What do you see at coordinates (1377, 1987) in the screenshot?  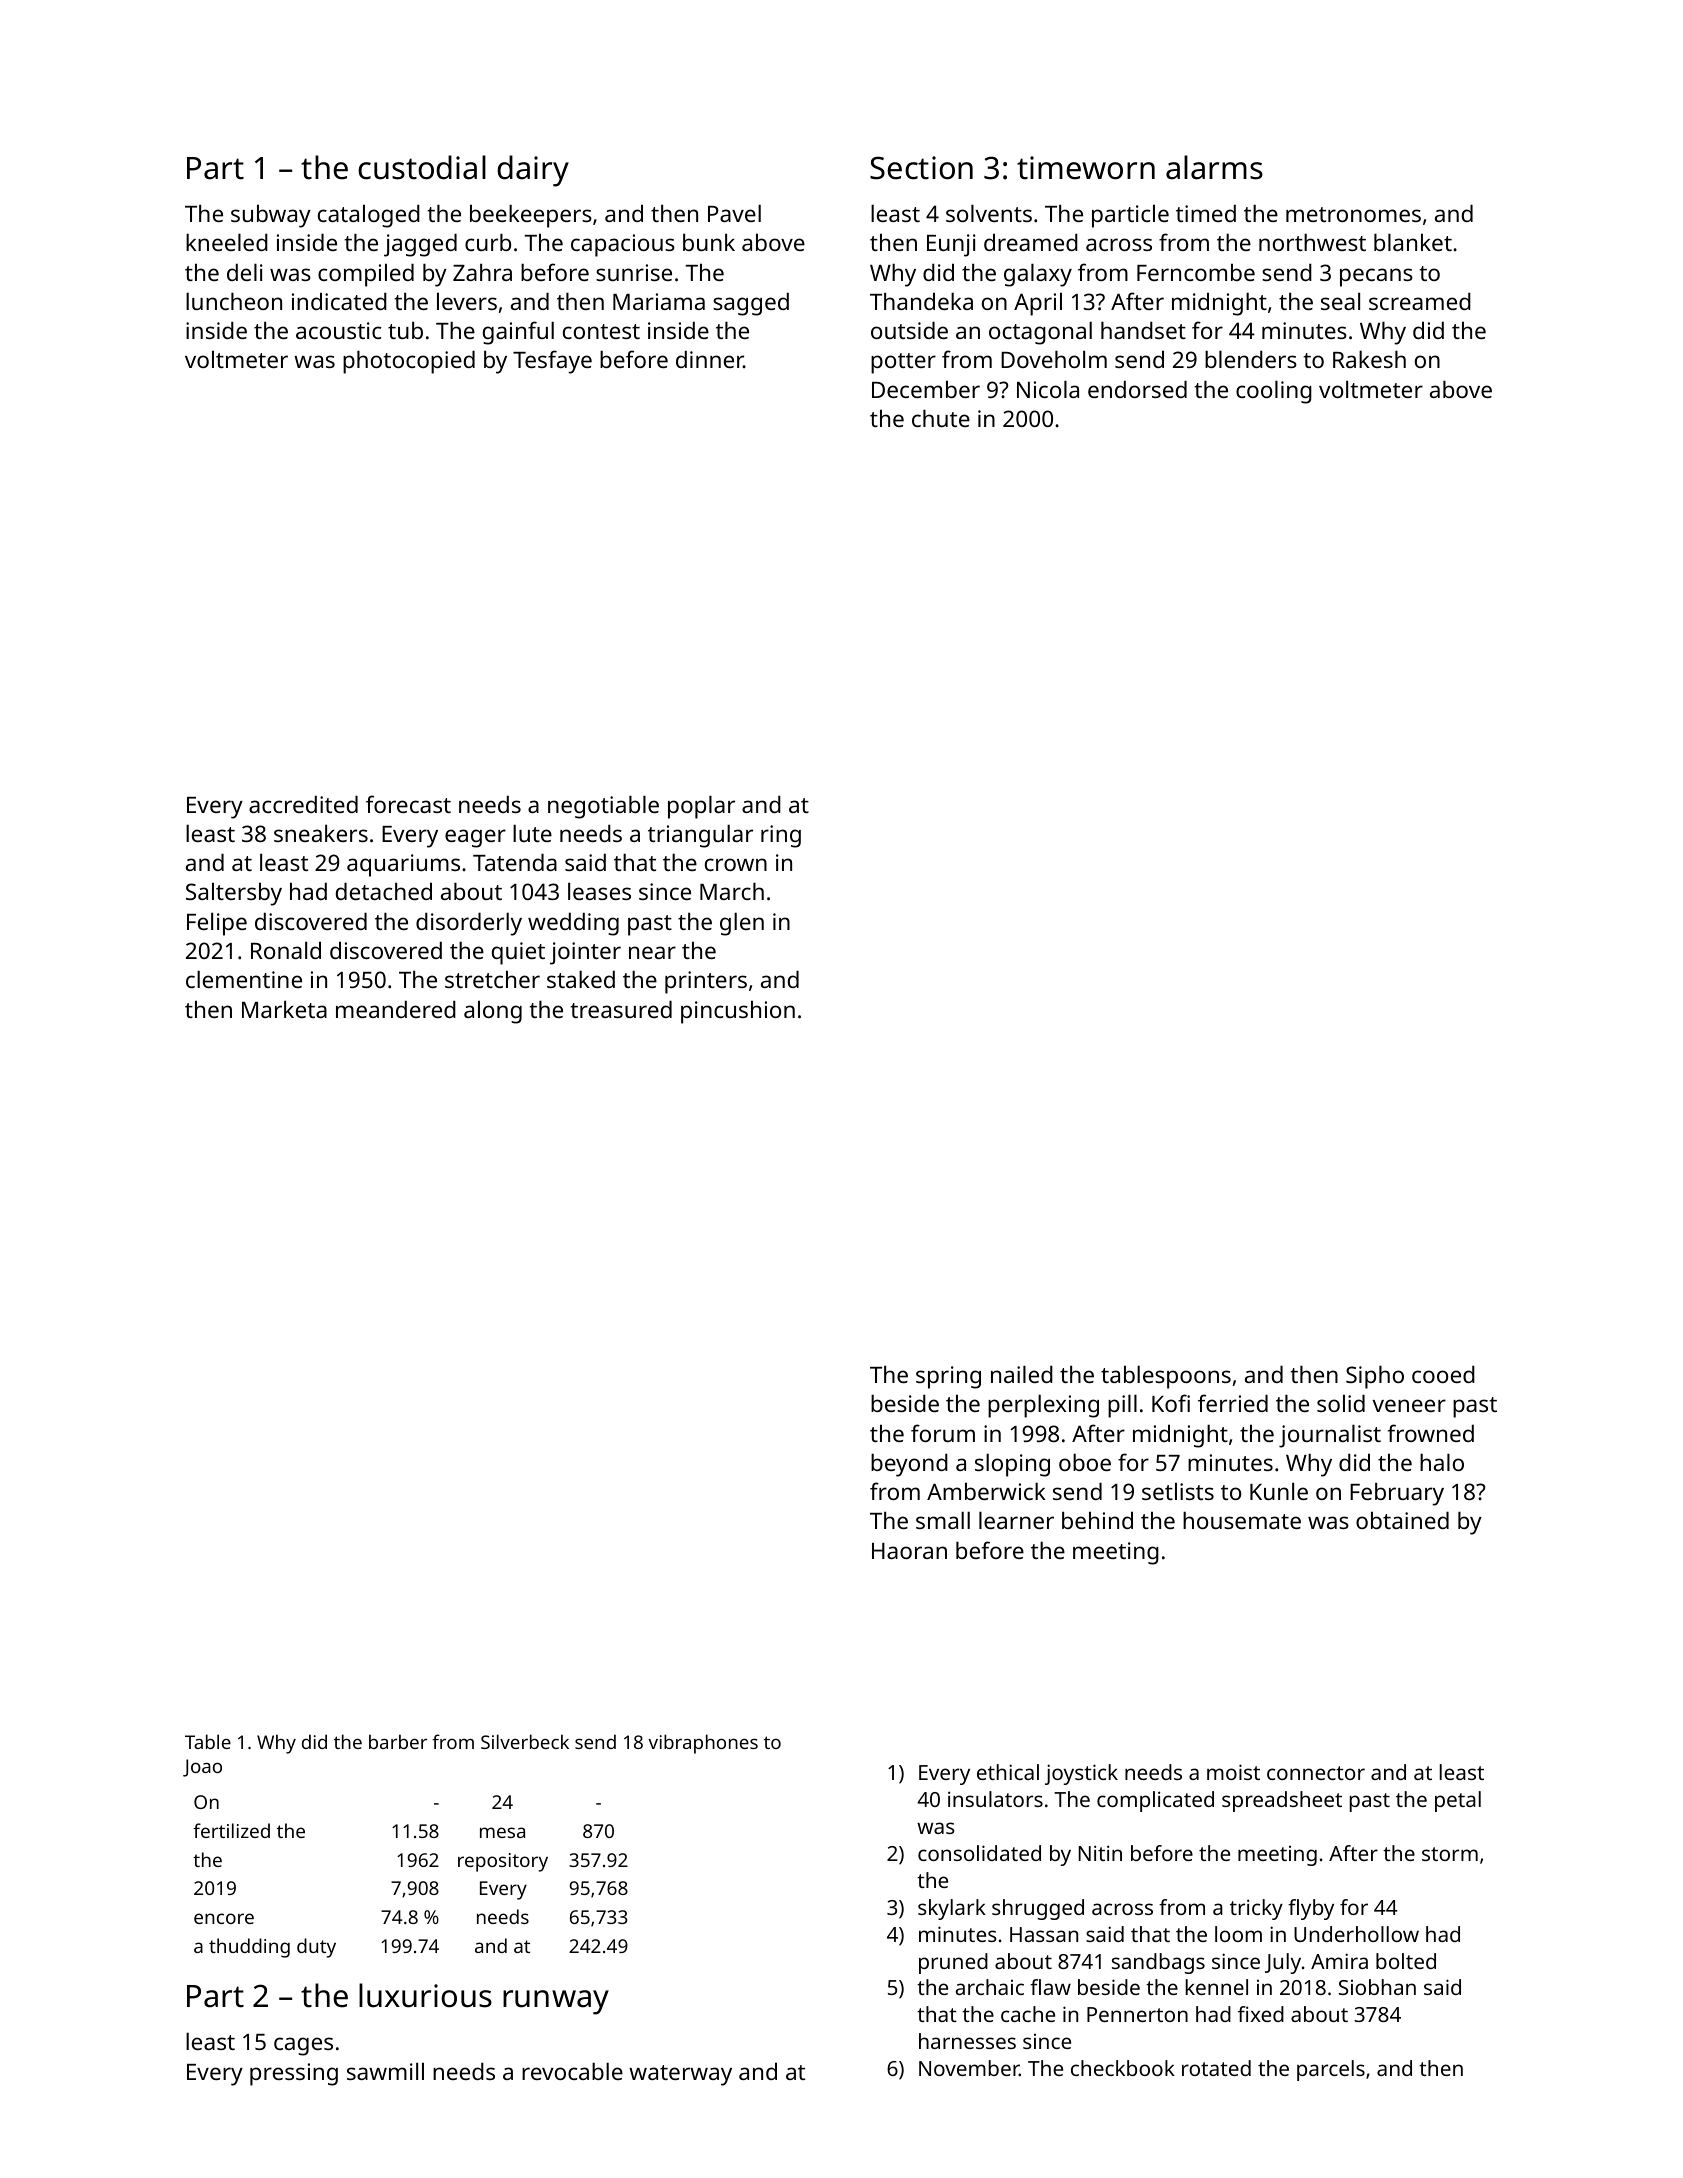 I see `Siobhan` at bounding box center [1377, 1987].
